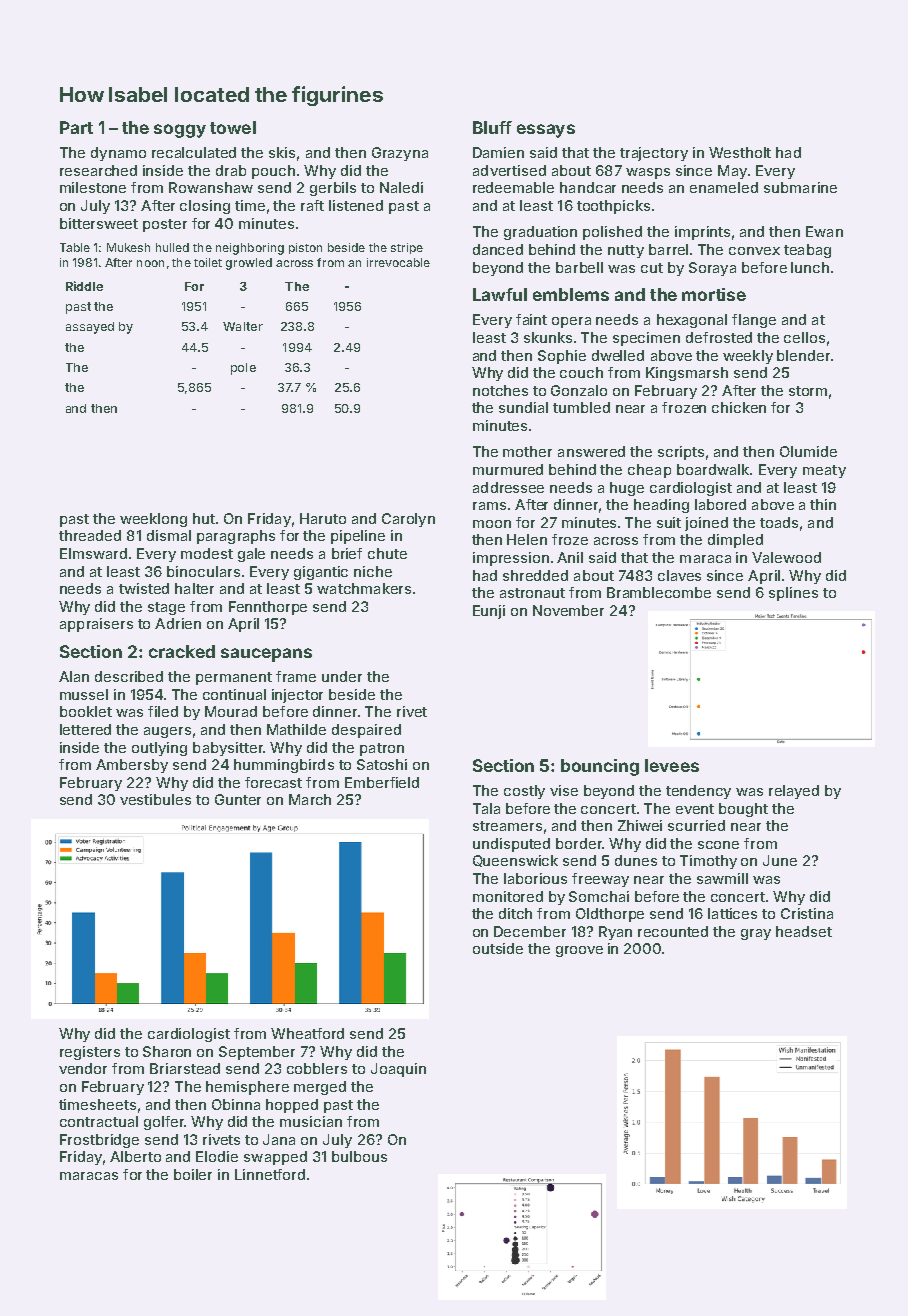  Describe the element at coordinates (532, 593) in the document. I see `astronaut` at that location.
